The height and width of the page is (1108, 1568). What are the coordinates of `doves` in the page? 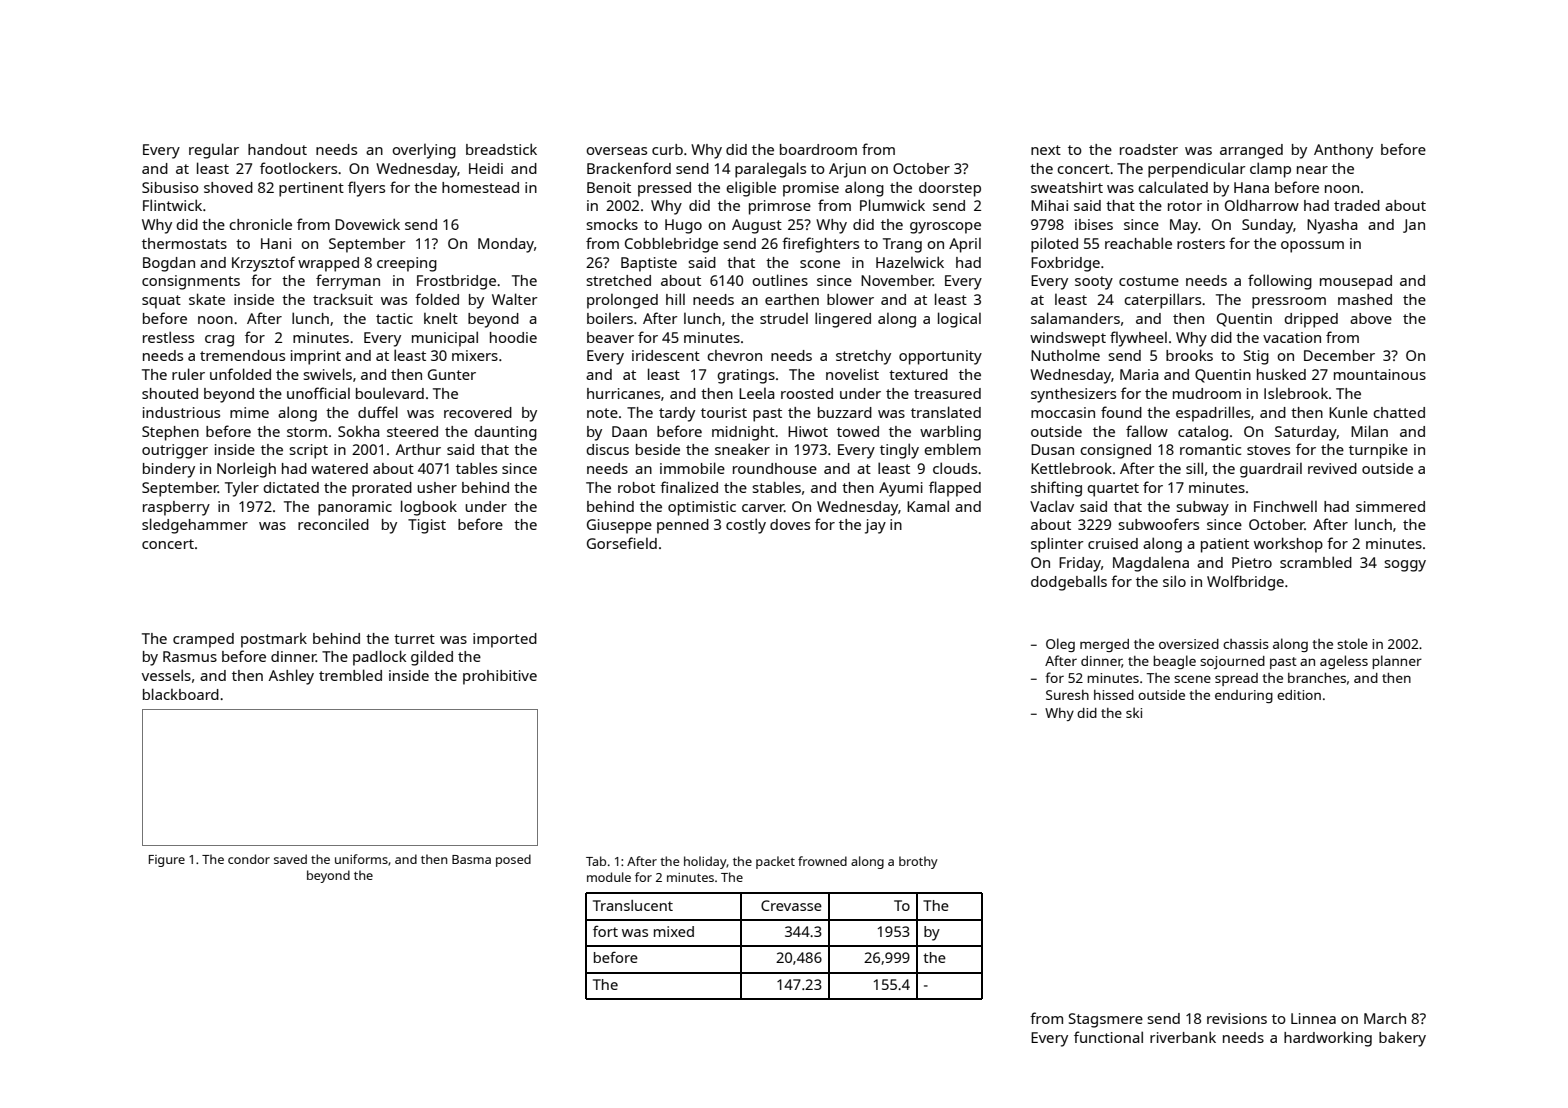 It's located at (790, 524).
